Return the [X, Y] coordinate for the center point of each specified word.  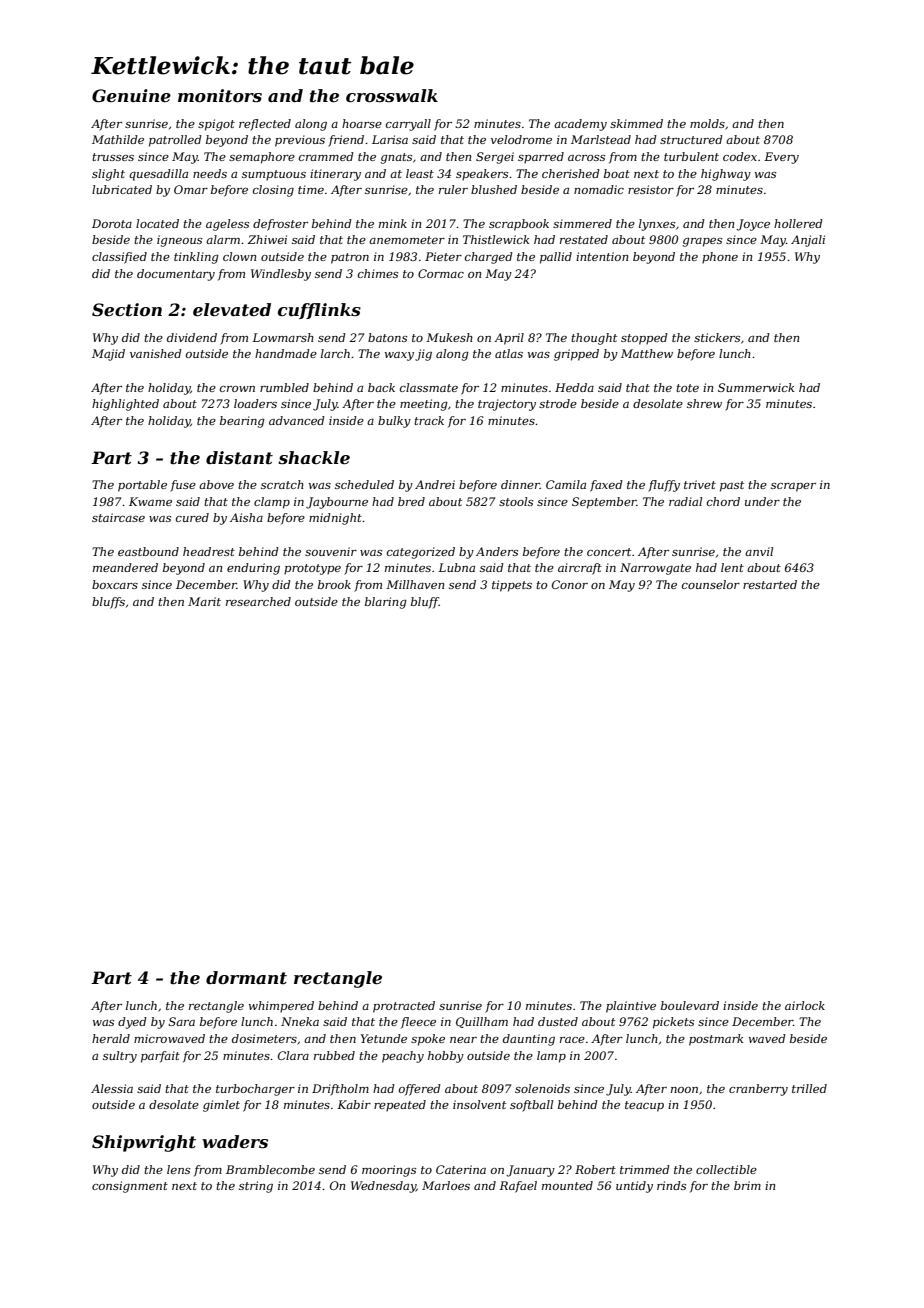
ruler [453, 189]
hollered [798, 223]
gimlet [221, 1106]
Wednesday [383, 1187]
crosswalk [392, 95]
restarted [770, 584]
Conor [570, 584]
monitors [220, 95]
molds [707, 123]
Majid [108, 355]
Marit [204, 601]
